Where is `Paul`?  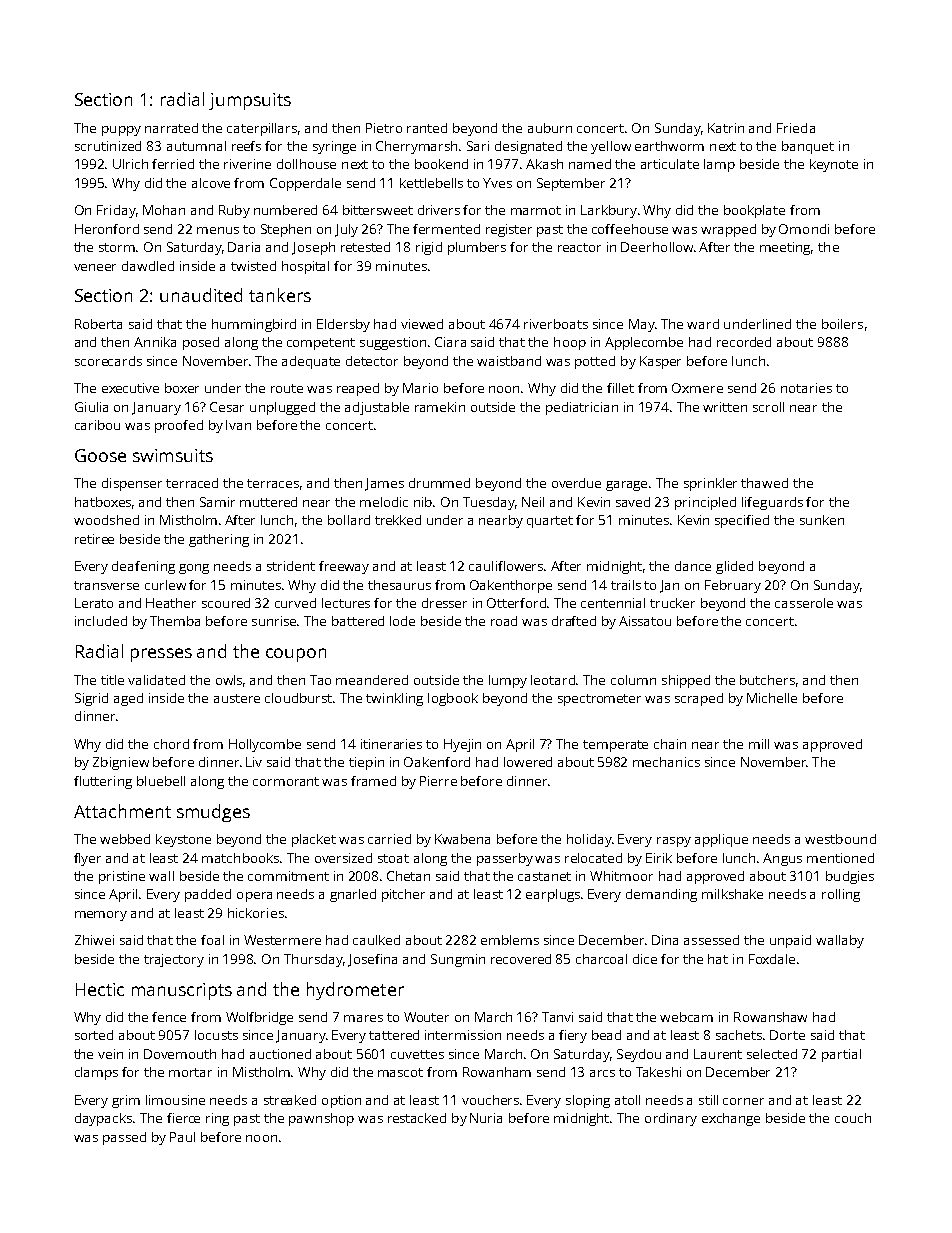
Paul is located at coordinates (182, 1137).
